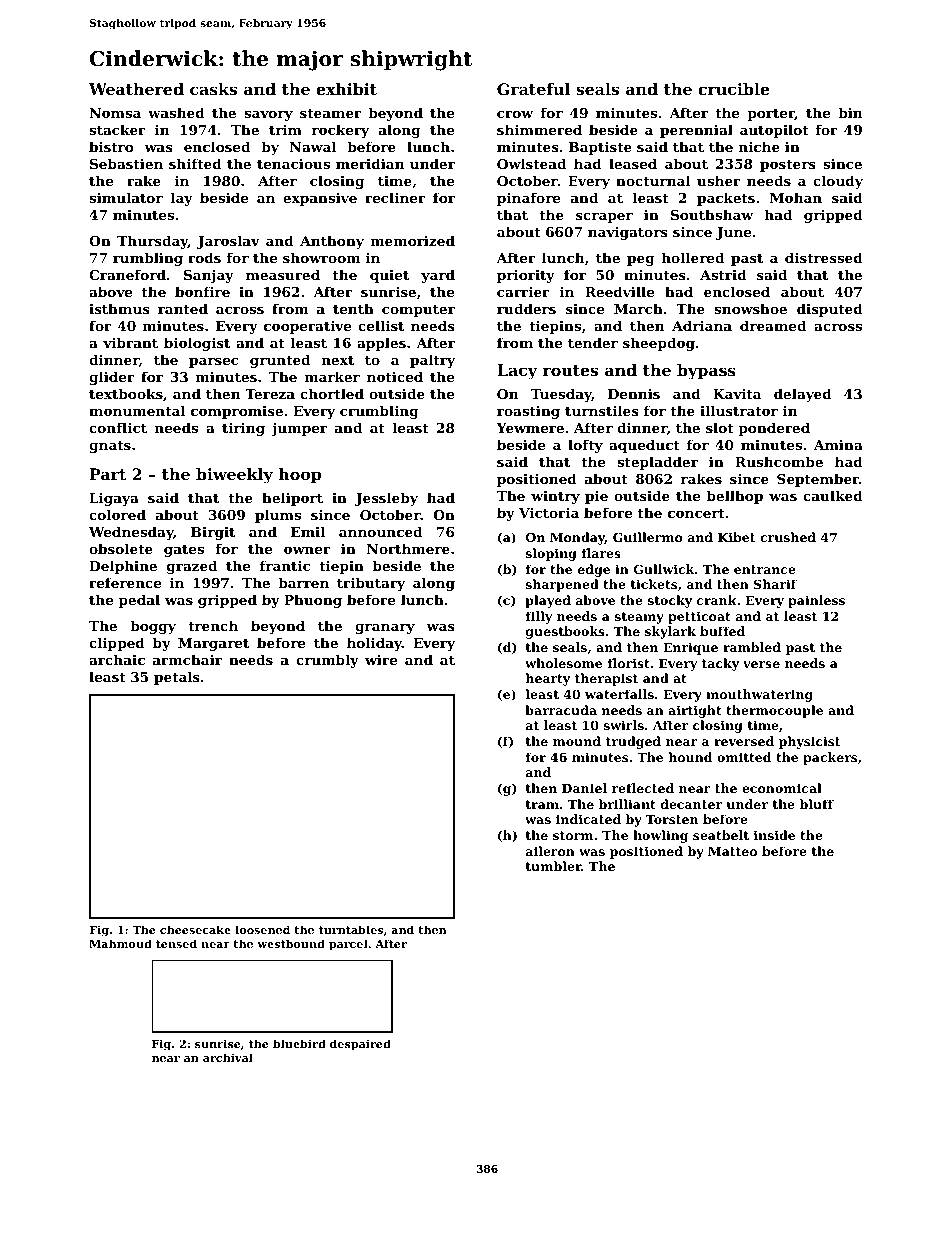  I want to click on airtight, so click(695, 711).
